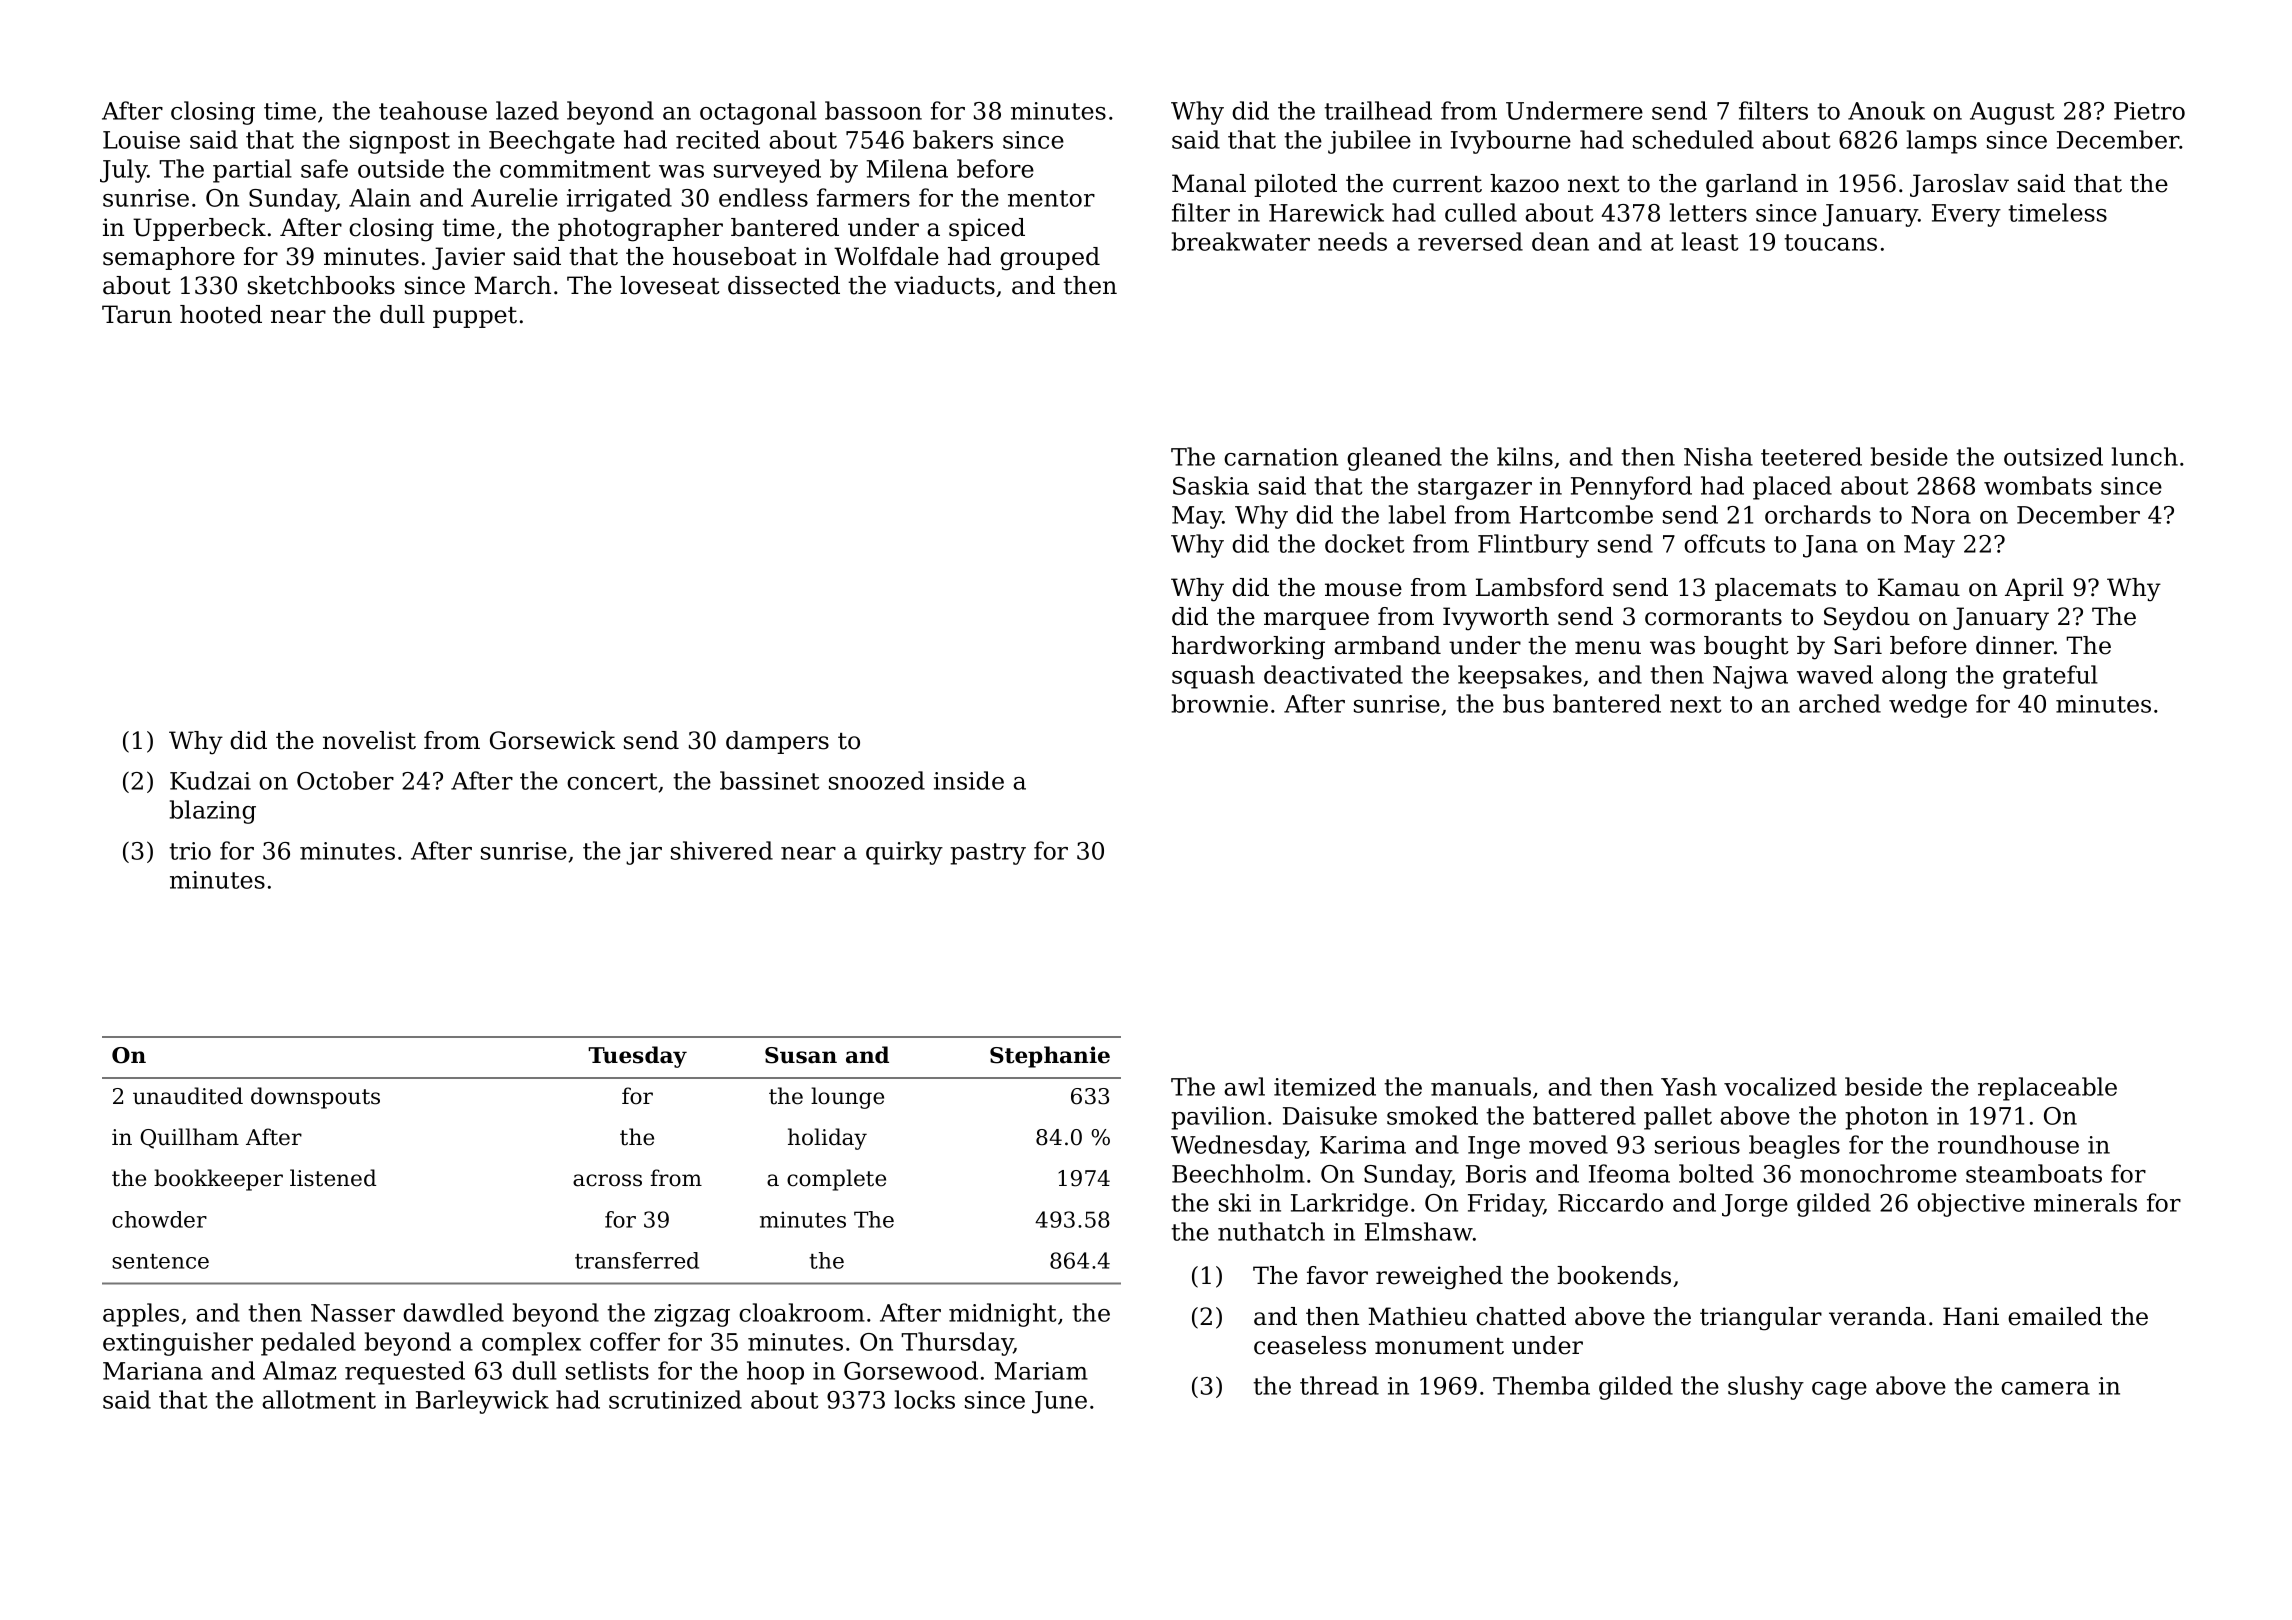 The height and width of the screenshot is (1620, 2292). What do you see at coordinates (1811, 456) in the screenshot?
I see `teetered` at bounding box center [1811, 456].
